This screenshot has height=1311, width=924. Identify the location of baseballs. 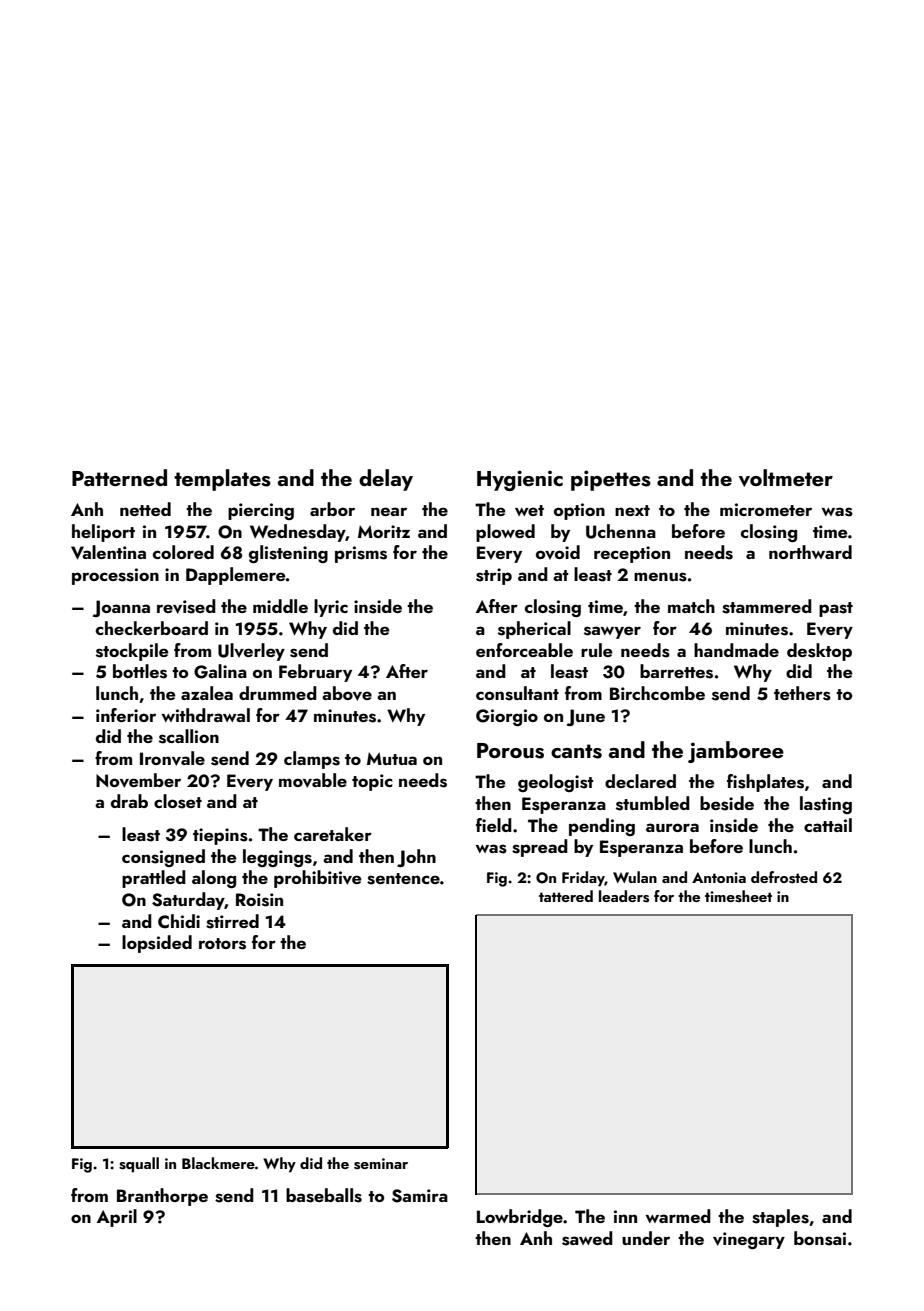
(324, 1195).
